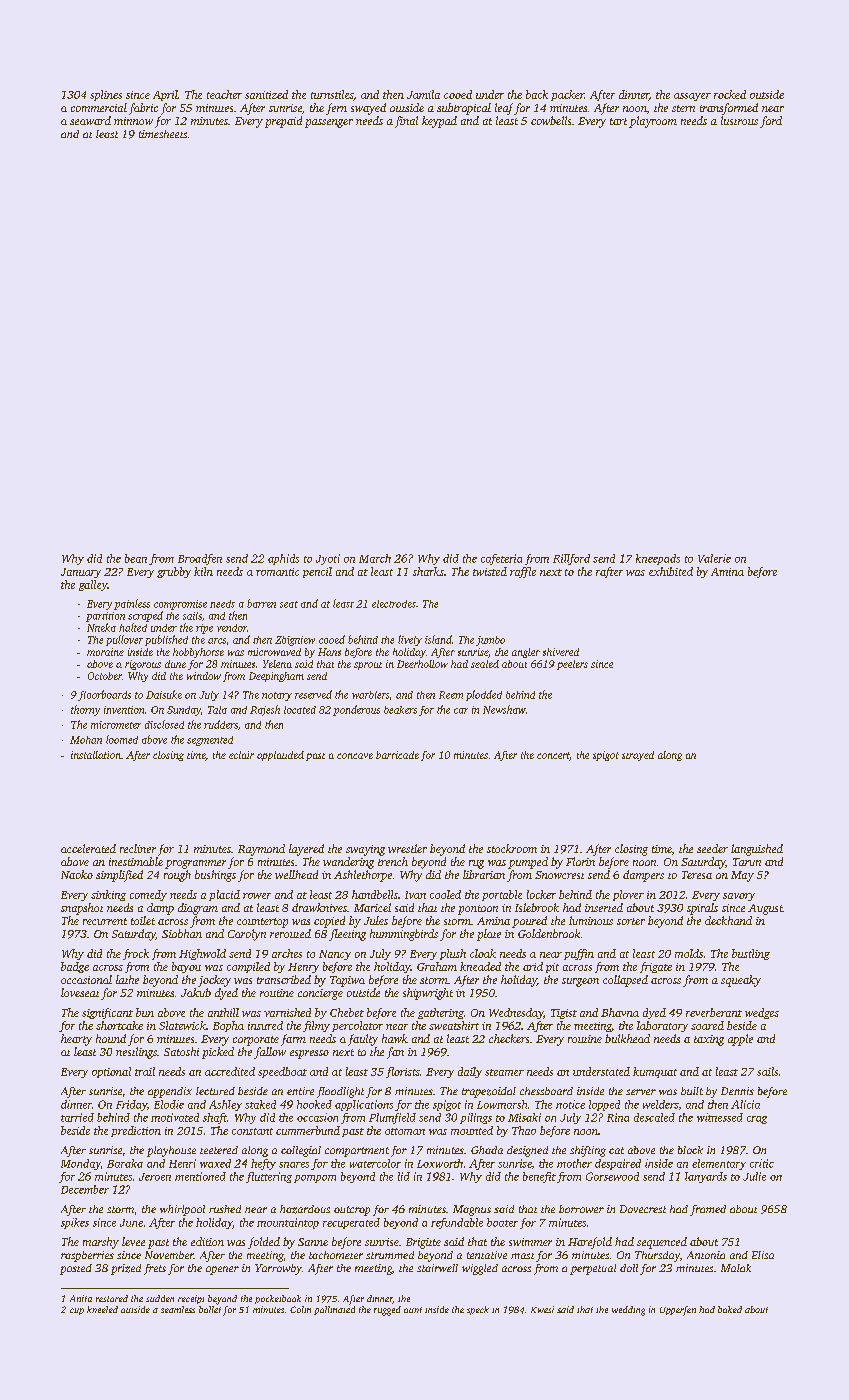 The height and width of the screenshot is (1400, 849). Describe the element at coordinates (423, 1243) in the screenshot. I see `Brigitte` at that location.
